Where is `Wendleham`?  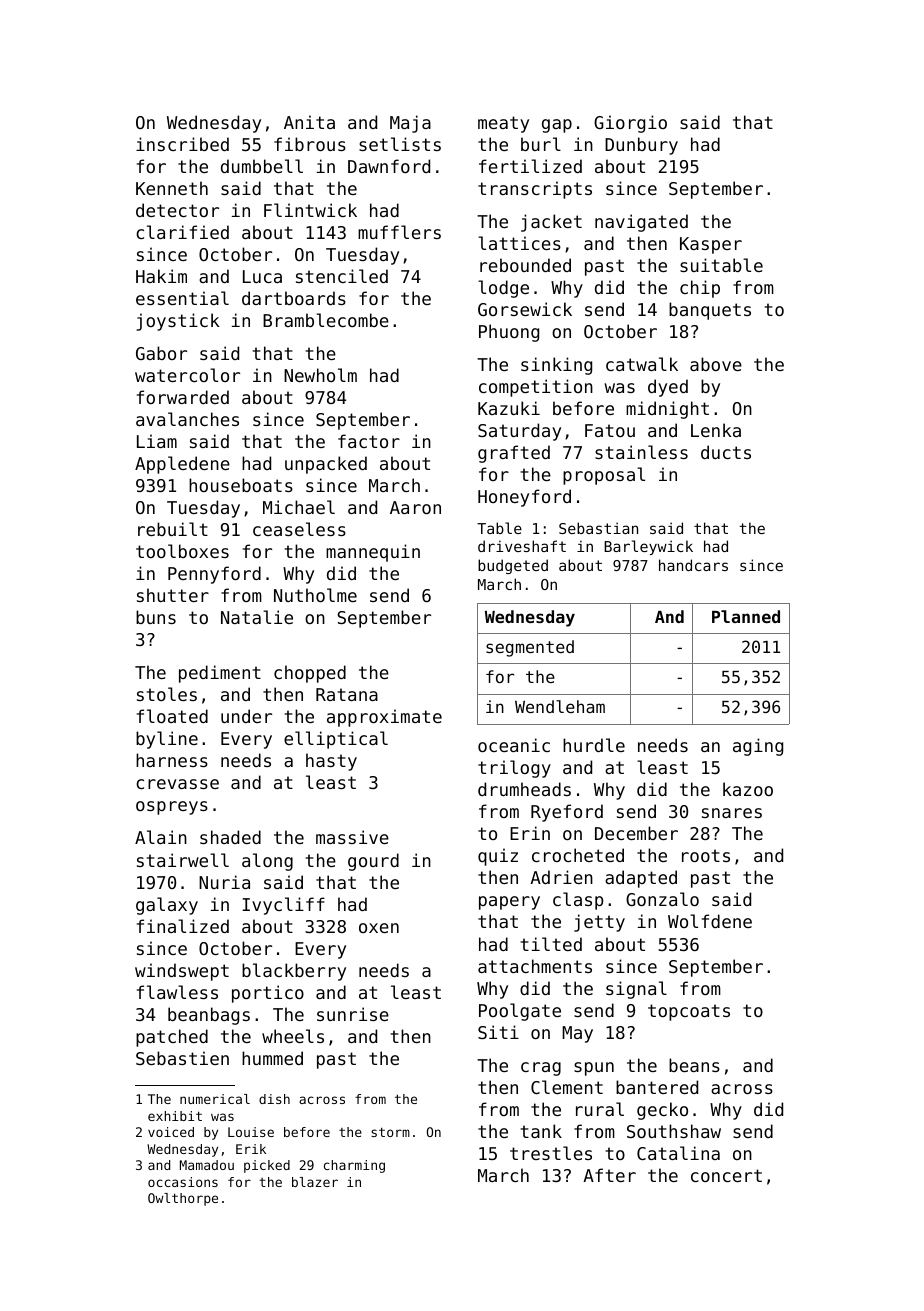 Wendleham is located at coordinates (560, 706).
